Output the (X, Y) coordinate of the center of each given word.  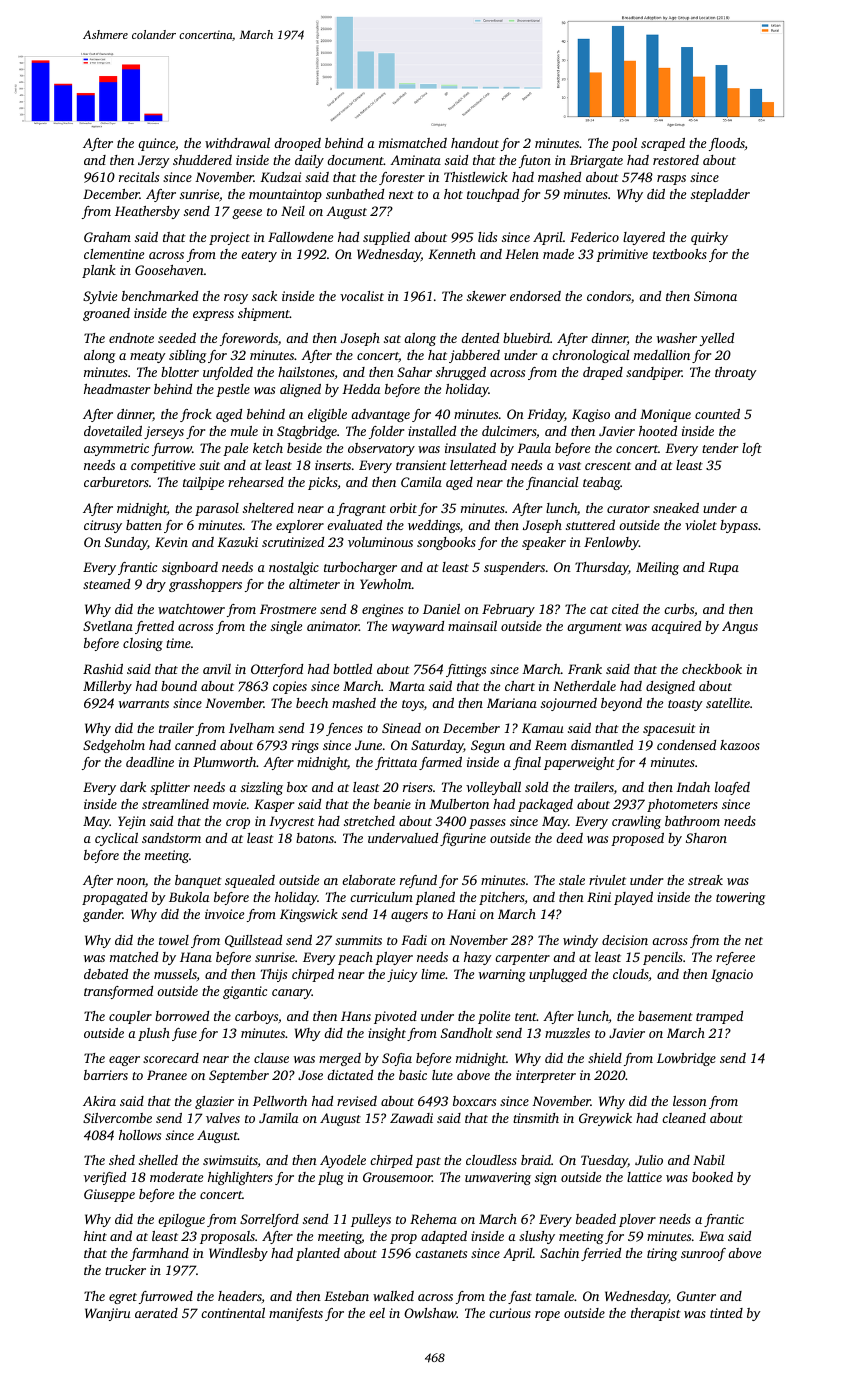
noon (131, 881)
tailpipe (203, 483)
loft (752, 449)
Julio (649, 1160)
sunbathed (355, 194)
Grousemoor (397, 1177)
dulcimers (509, 431)
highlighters (240, 1178)
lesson (690, 1101)
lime (433, 974)
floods (727, 144)
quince (156, 144)
